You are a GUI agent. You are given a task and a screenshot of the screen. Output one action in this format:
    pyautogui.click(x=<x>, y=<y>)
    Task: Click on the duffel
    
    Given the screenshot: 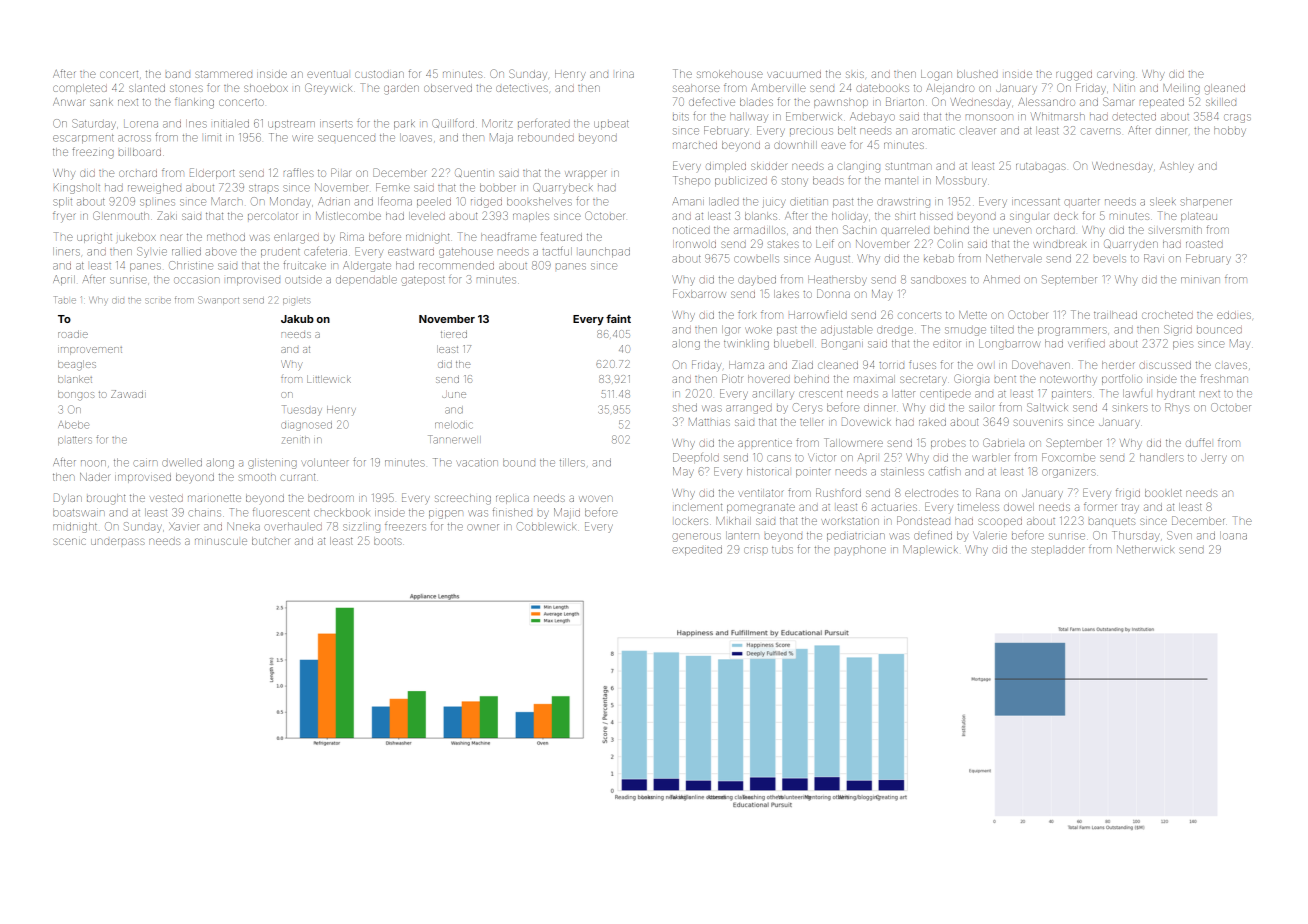 What is the action you would take?
    pyautogui.click(x=1198, y=442)
